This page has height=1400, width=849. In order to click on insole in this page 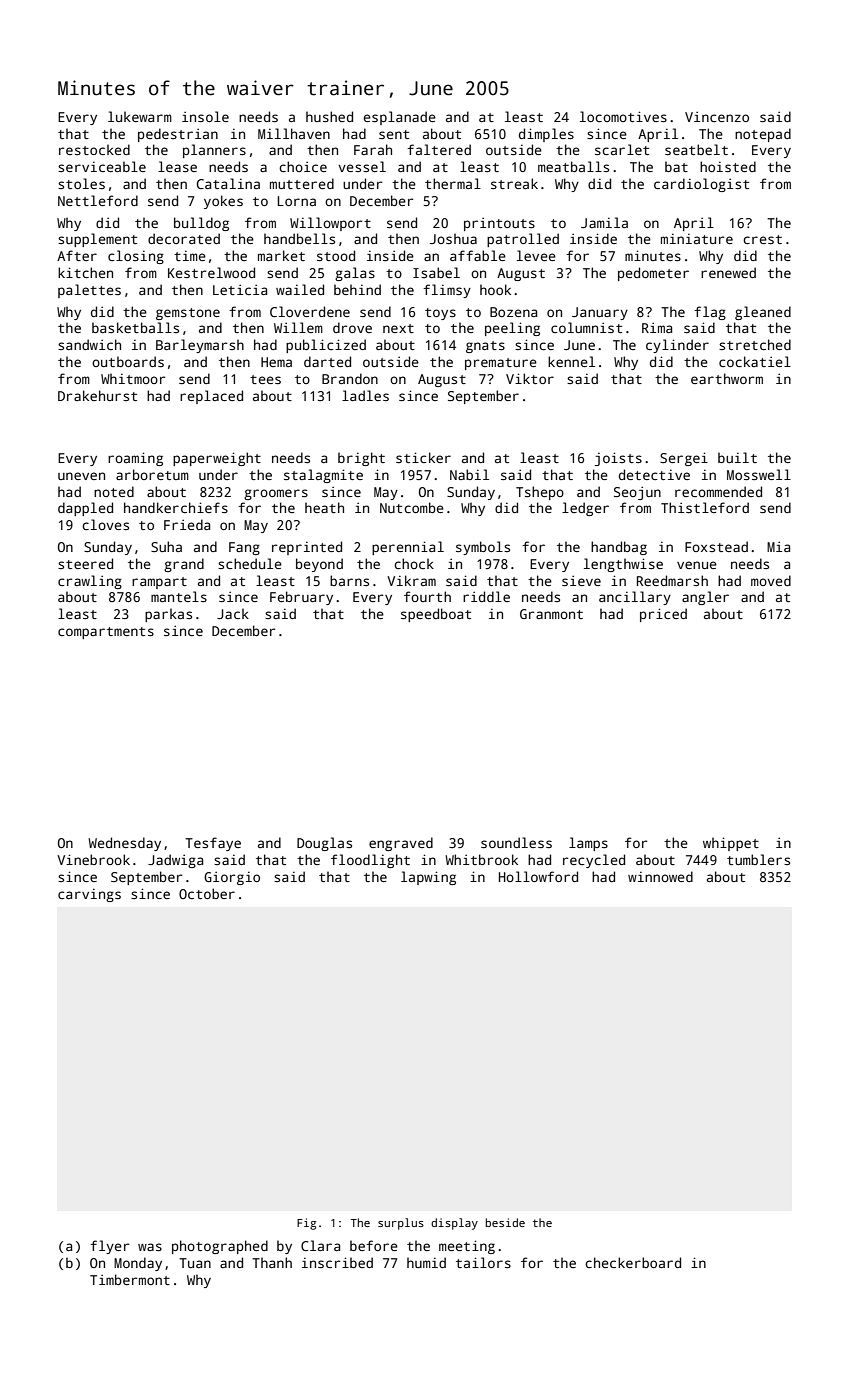, I will do `click(205, 116)`.
